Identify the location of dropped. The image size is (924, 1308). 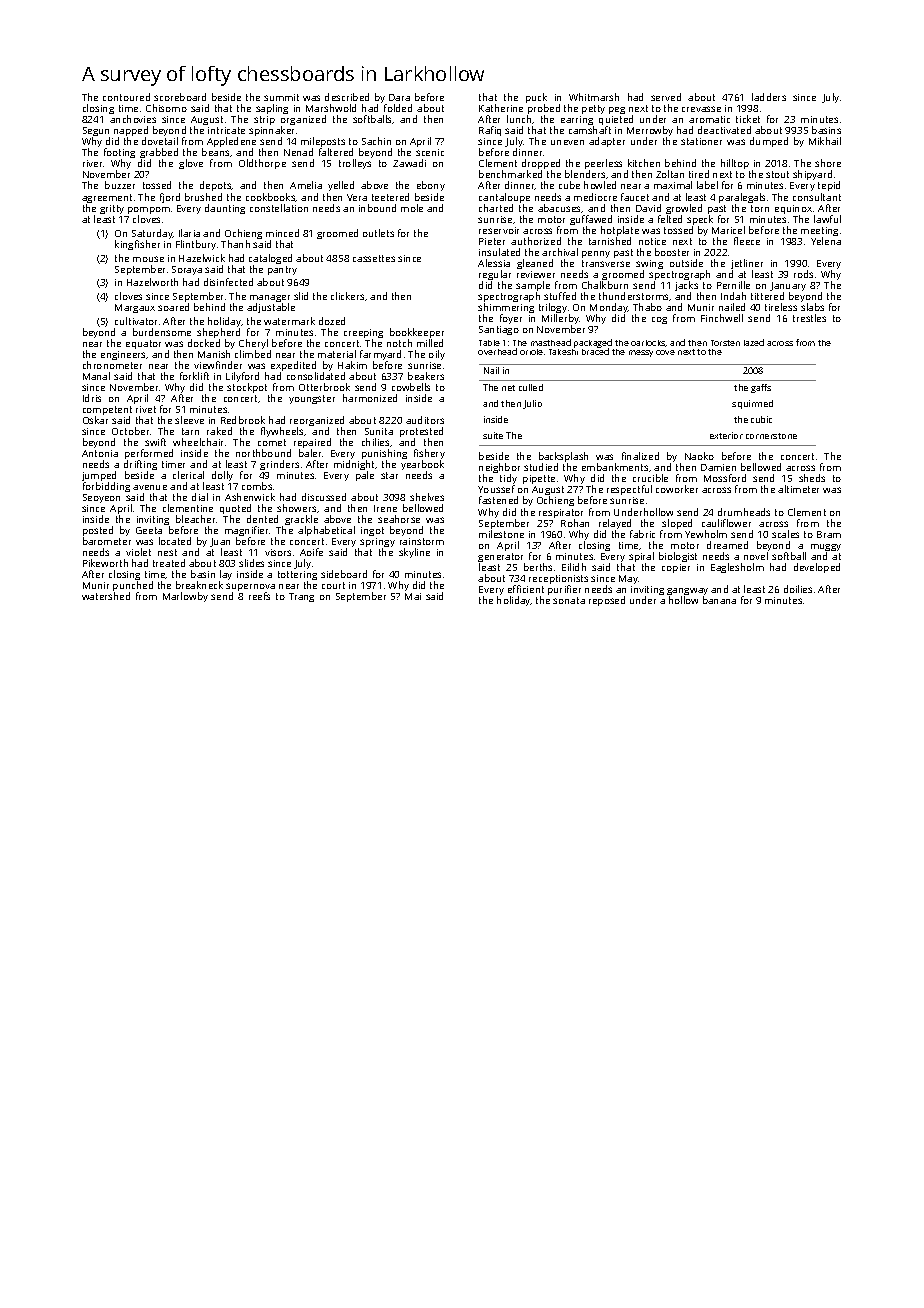
(541, 165).
